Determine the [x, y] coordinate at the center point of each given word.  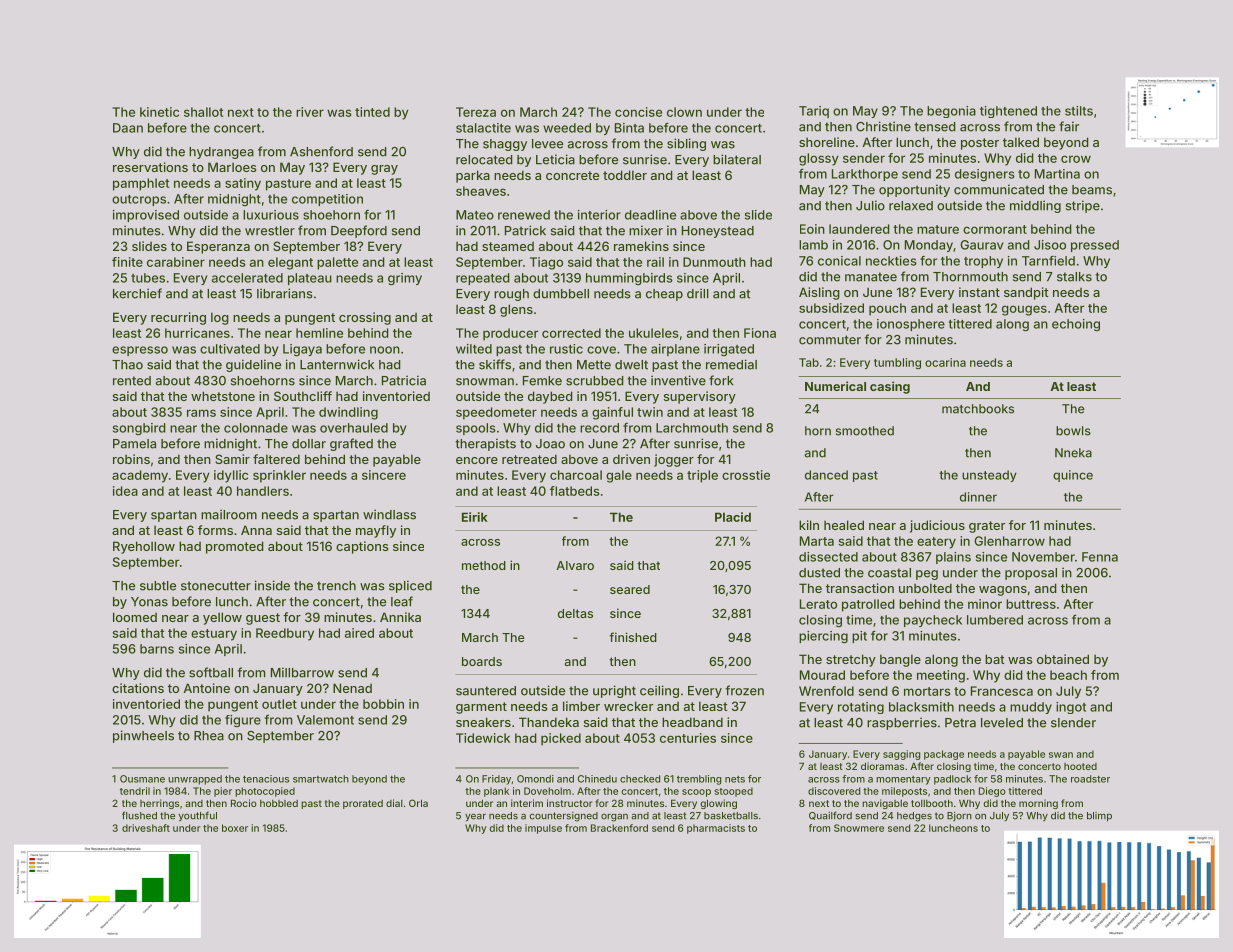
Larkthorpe [865, 175]
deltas [575, 613]
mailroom [229, 514]
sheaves [481, 191]
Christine [883, 126]
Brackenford [619, 828]
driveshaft [146, 828]
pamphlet [141, 184]
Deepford [359, 231]
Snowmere [859, 828]
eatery [936, 543]
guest [263, 619]
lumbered [995, 620]
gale [619, 476]
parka [473, 176]
